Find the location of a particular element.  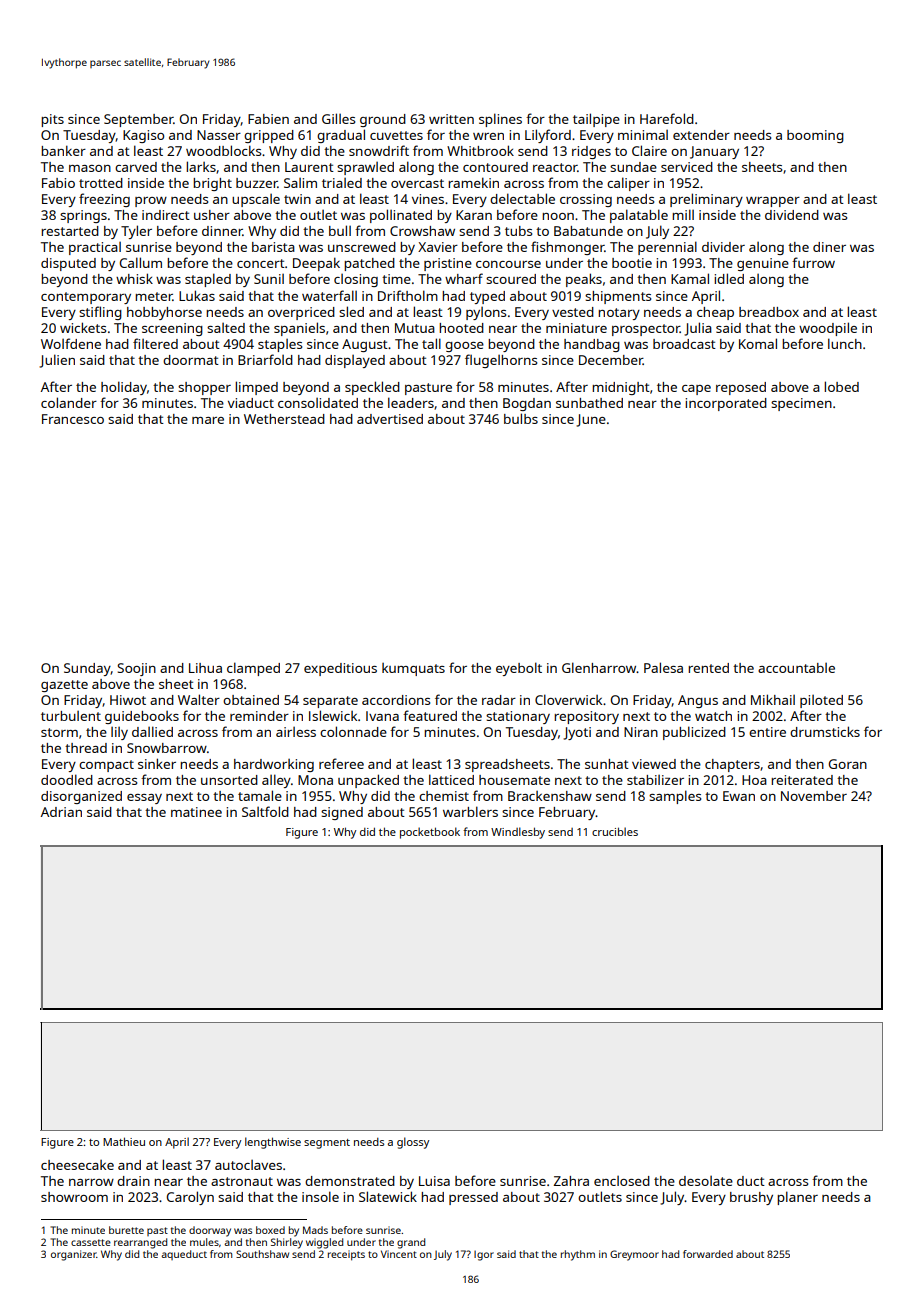

Vincent is located at coordinates (399, 1254).
